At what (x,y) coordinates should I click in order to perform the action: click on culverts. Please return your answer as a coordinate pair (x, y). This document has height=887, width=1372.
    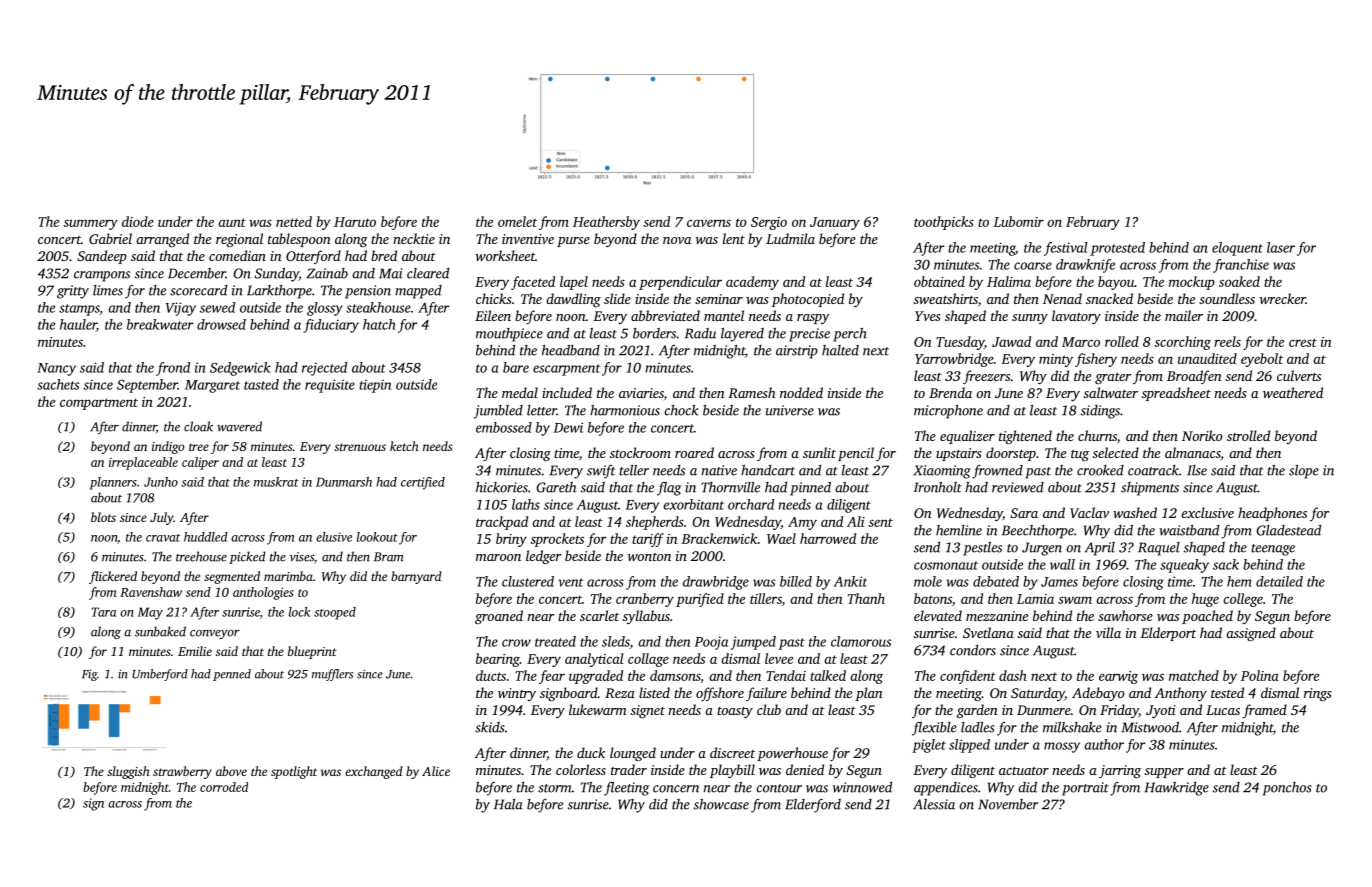
    Looking at the image, I should click on (1299, 375).
